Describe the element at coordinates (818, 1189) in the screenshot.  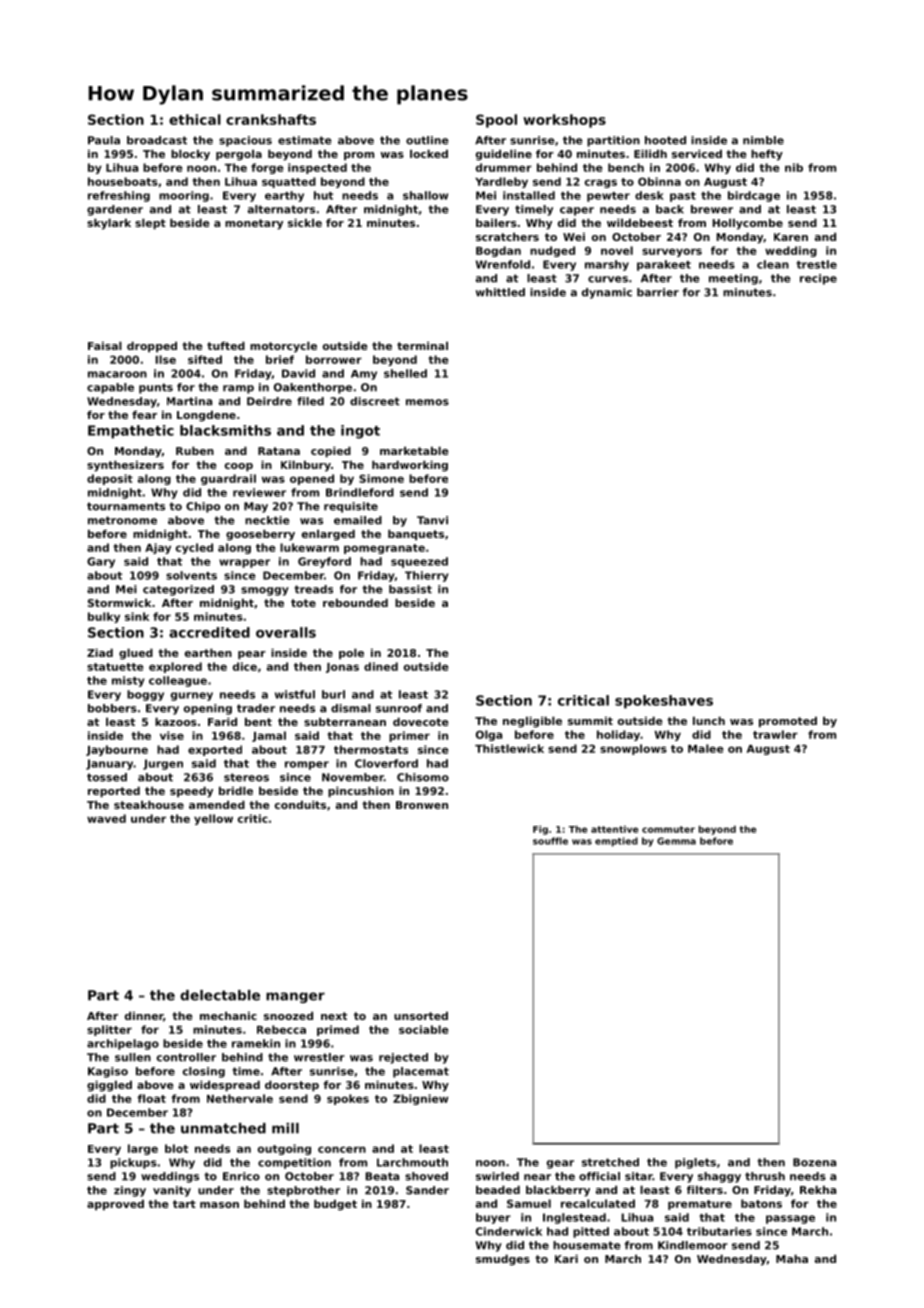
I see `Rekha` at that location.
